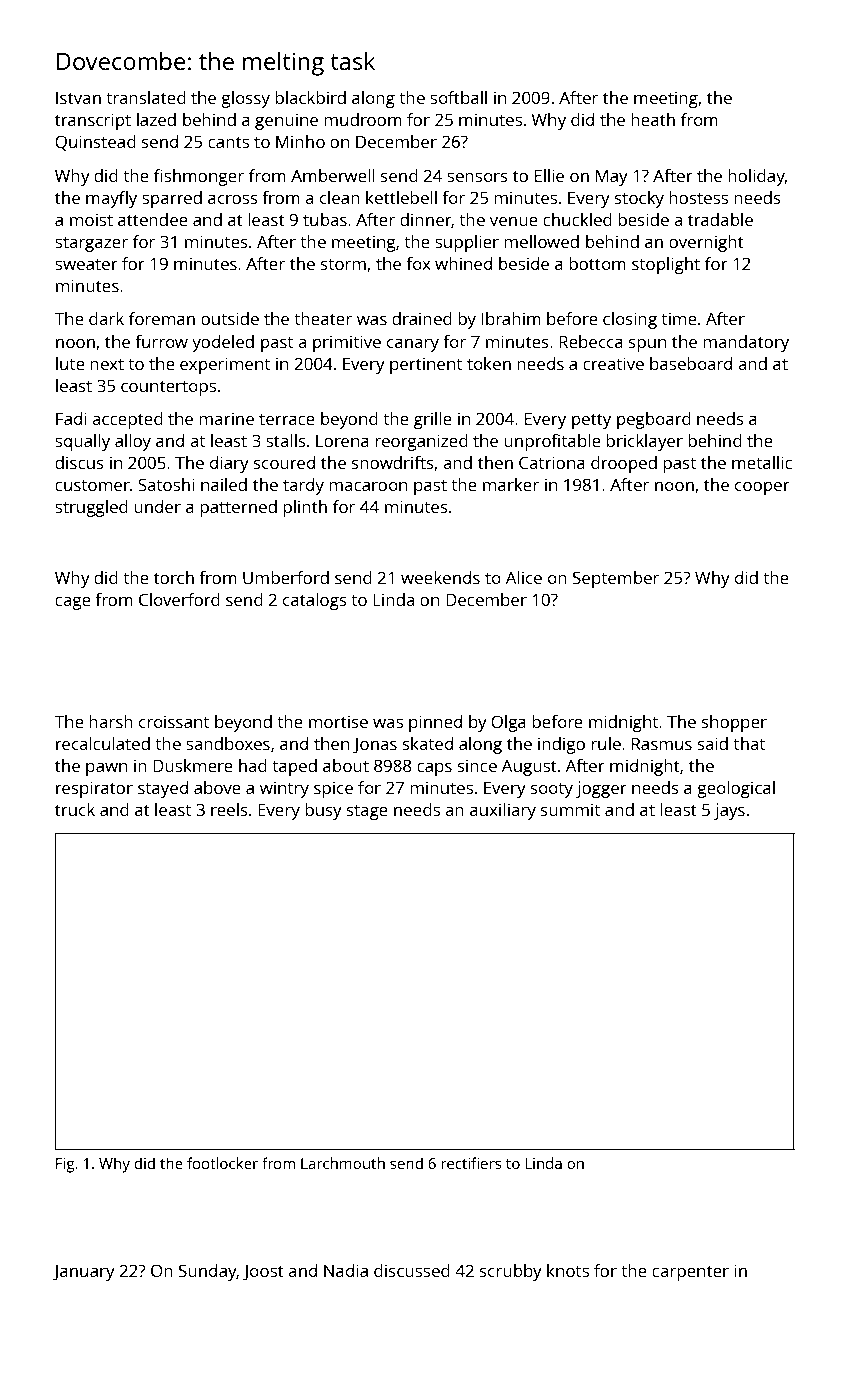 This page has width=849, height=1400. What do you see at coordinates (508, 723) in the page?
I see `Olga` at bounding box center [508, 723].
